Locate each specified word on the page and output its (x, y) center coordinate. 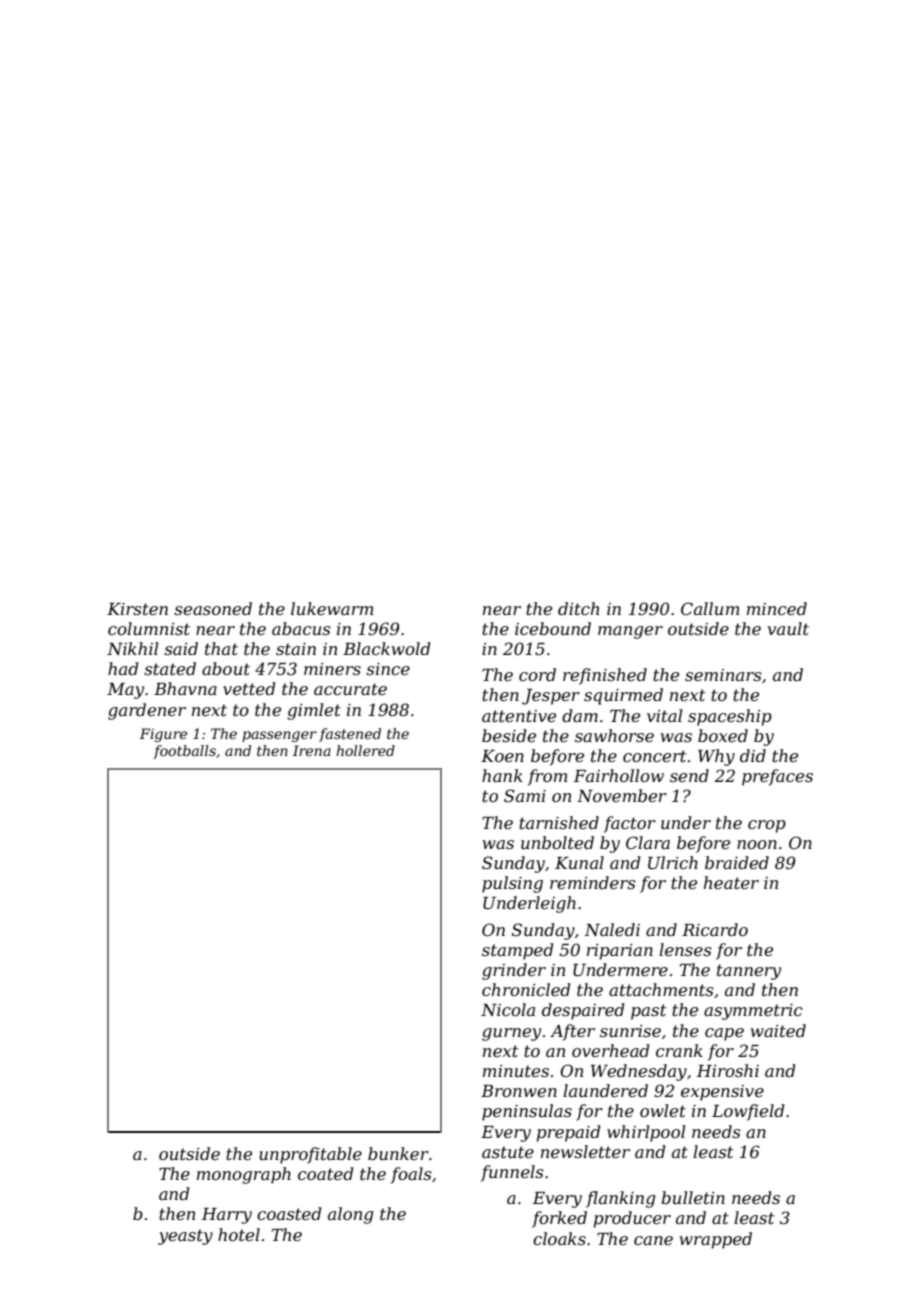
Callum (710, 608)
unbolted (557, 842)
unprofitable (310, 1155)
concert (655, 756)
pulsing (512, 884)
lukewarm (332, 608)
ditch (578, 608)
